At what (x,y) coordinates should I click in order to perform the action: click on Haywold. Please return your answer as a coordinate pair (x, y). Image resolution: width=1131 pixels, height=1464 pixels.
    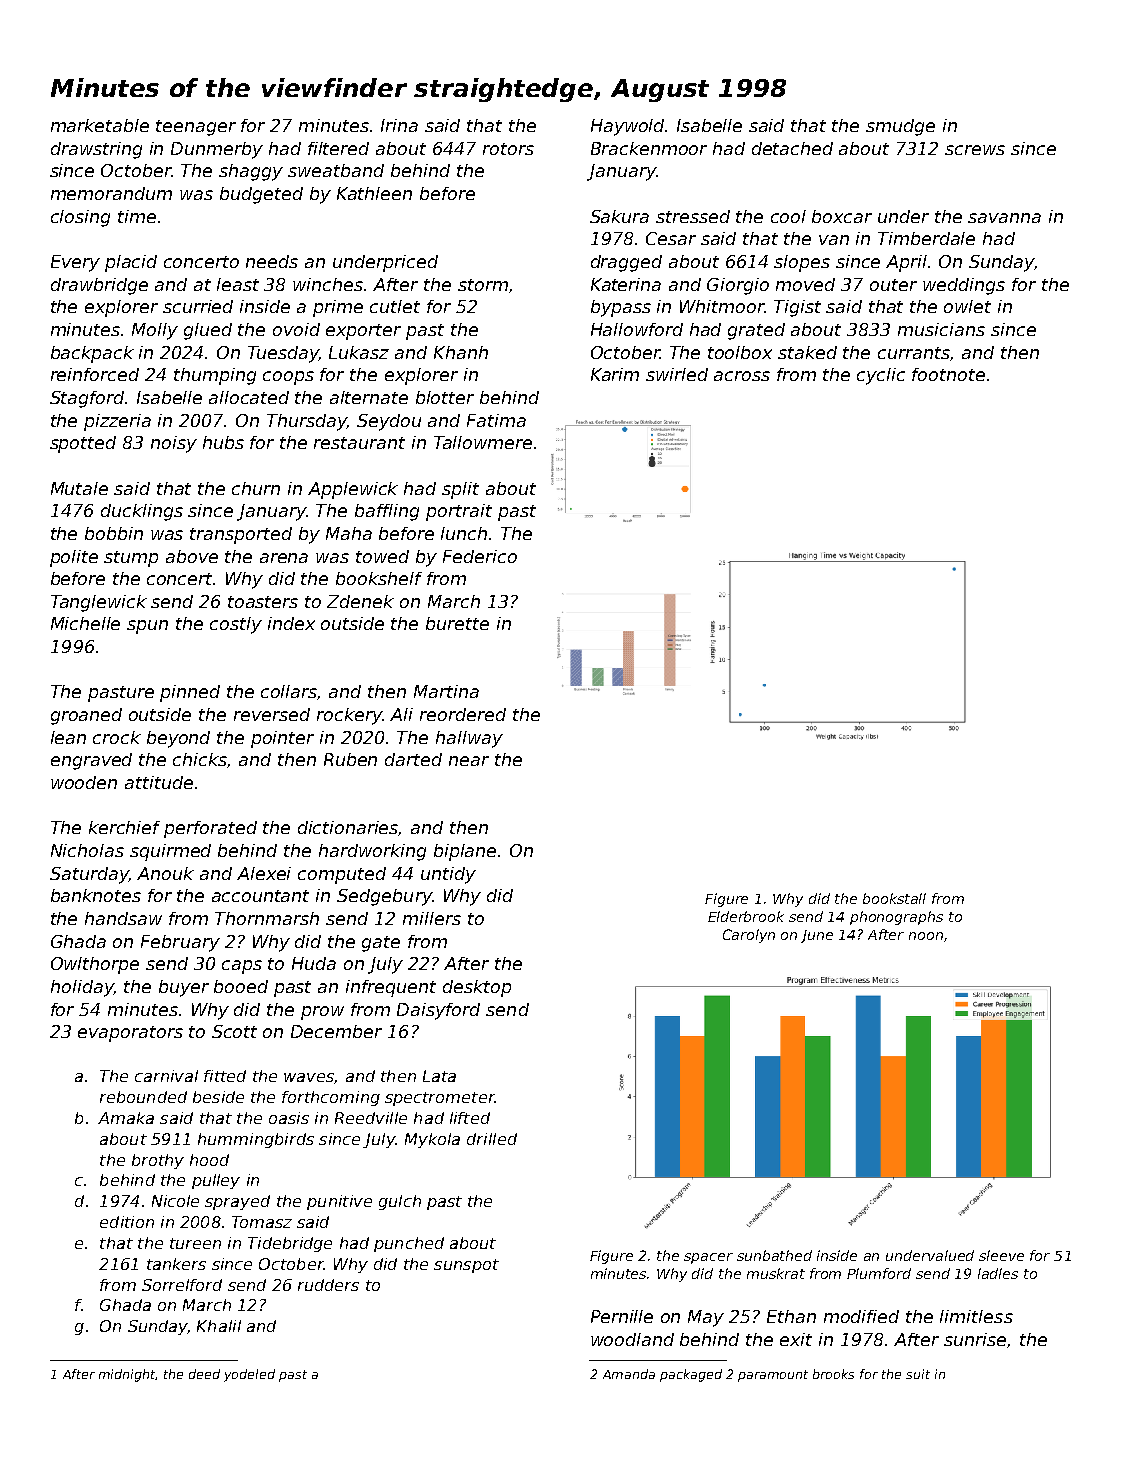
    Looking at the image, I should click on (628, 127).
